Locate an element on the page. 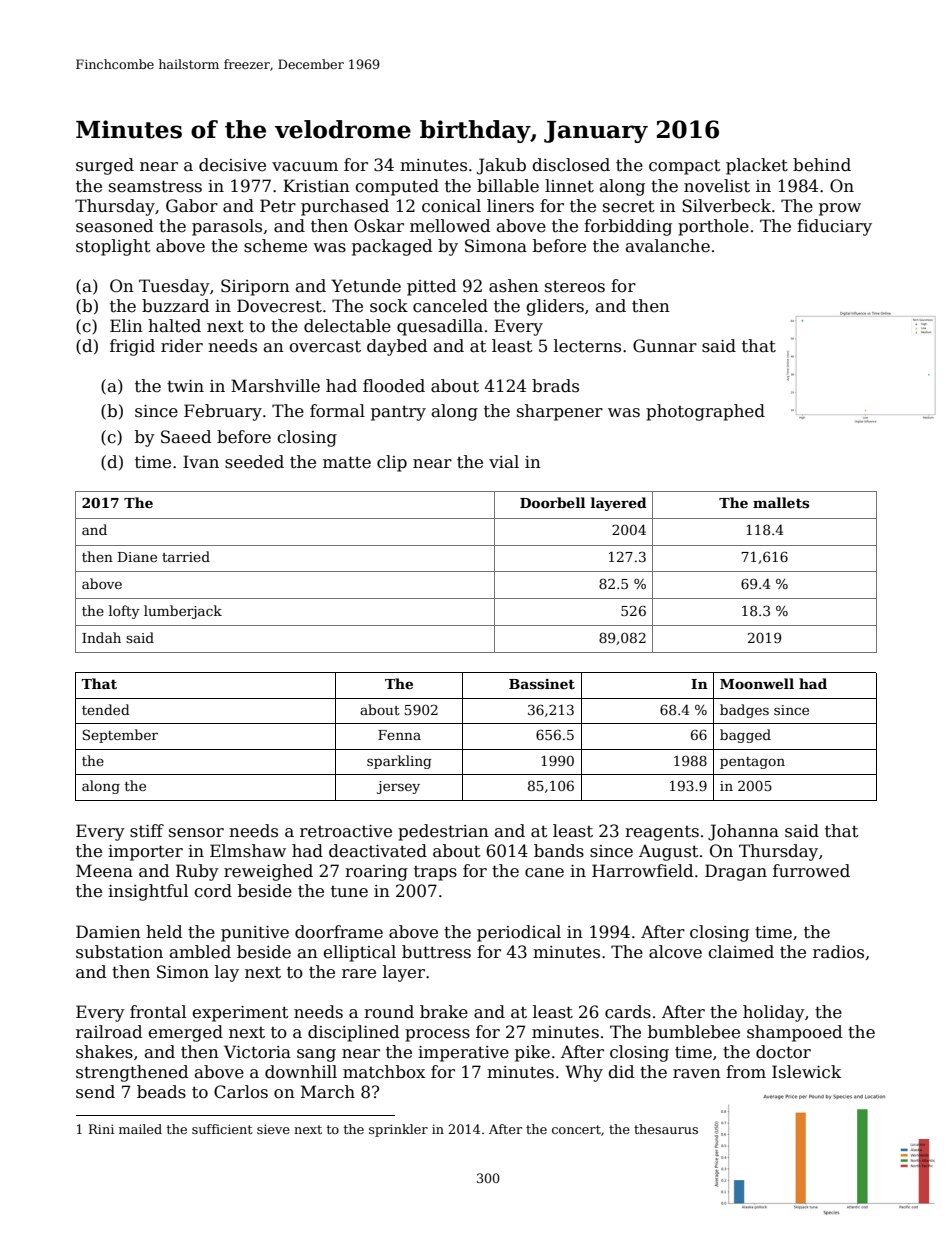 The image size is (952, 1233). conical is located at coordinates (451, 206).
